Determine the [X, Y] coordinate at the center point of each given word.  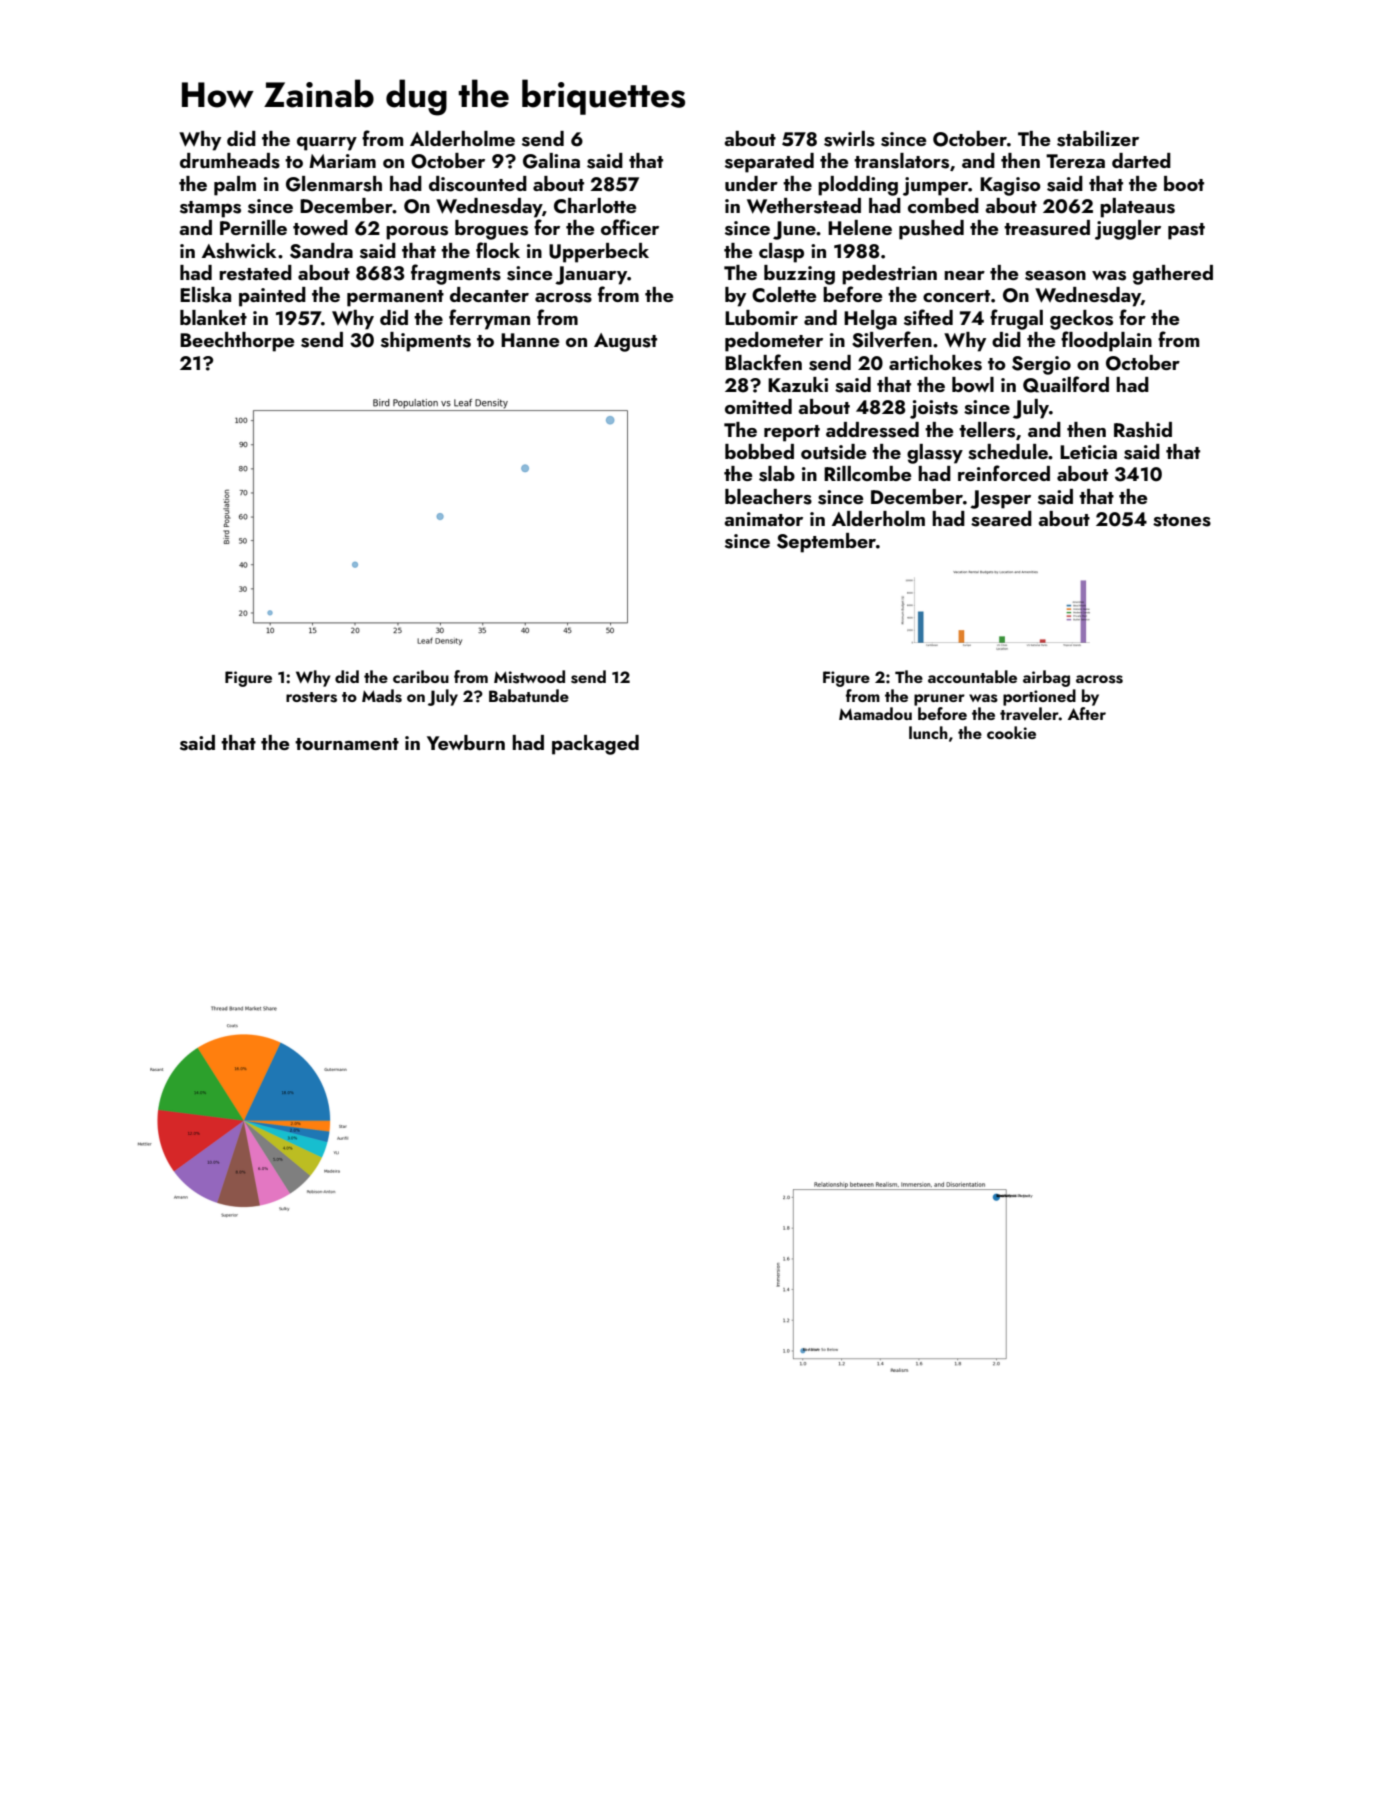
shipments [426, 342]
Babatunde [529, 695]
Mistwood [529, 677]
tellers [987, 430]
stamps [210, 209]
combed [943, 205]
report [792, 433]
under [751, 183]
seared [1001, 519]
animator [763, 519]
